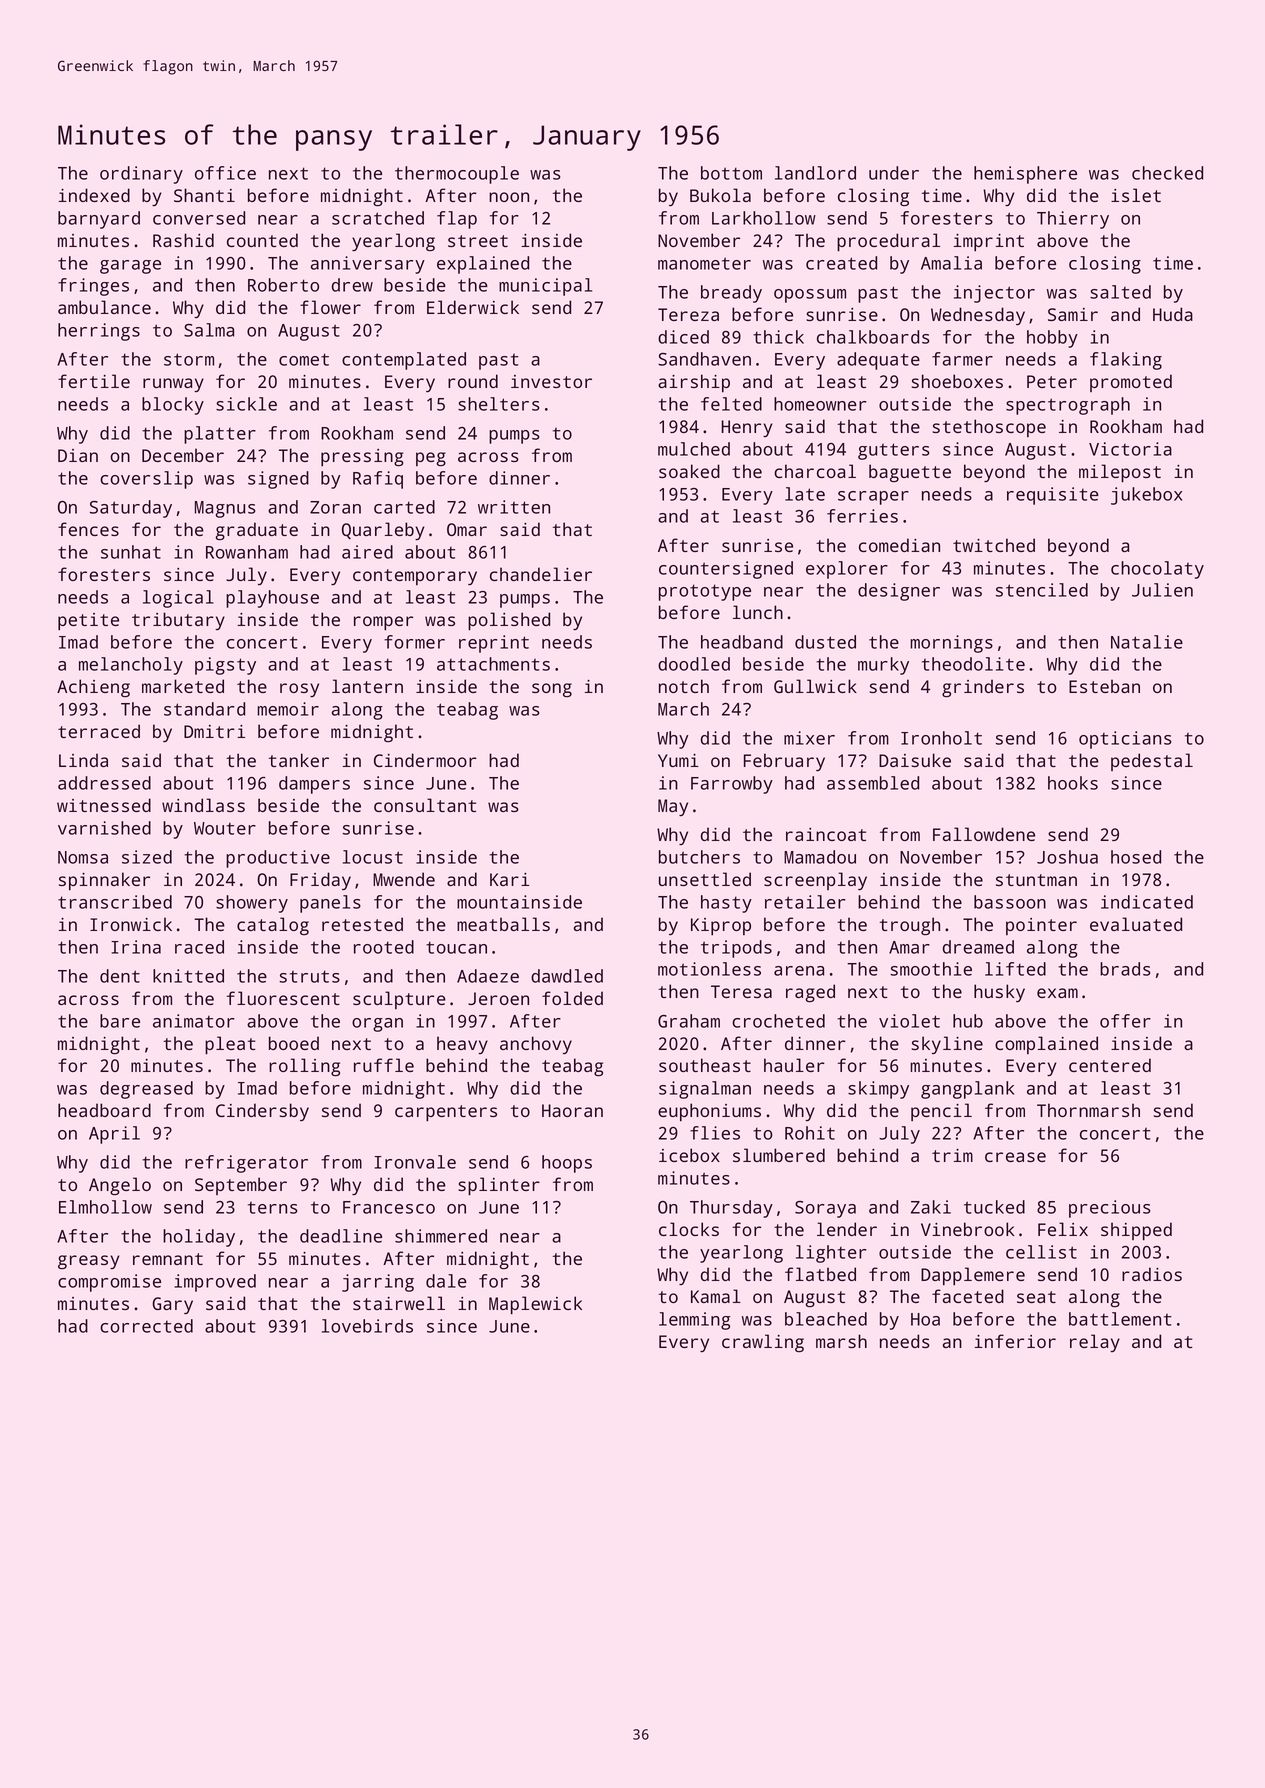 This document has height=1788, width=1265. What do you see at coordinates (1136, 857) in the document?
I see `hosed` at bounding box center [1136, 857].
